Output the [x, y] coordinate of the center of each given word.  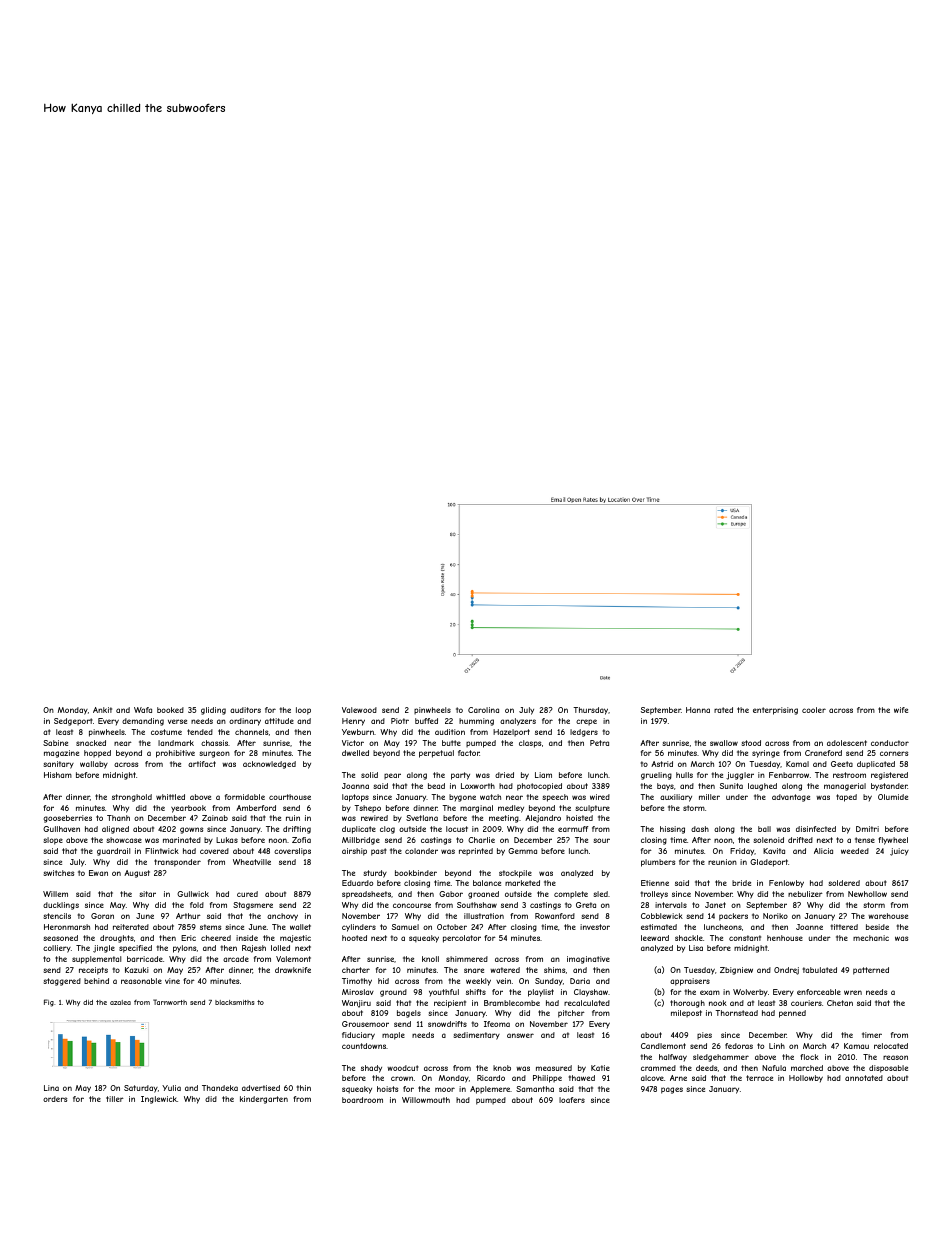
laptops [355, 798]
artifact [202, 764]
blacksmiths [235, 1002]
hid [383, 981]
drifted [800, 840]
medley [511, 809]
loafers [572, 1100]
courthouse [290, 797]
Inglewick [159, 1100]
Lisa [696, 948]
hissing [672, 830]
